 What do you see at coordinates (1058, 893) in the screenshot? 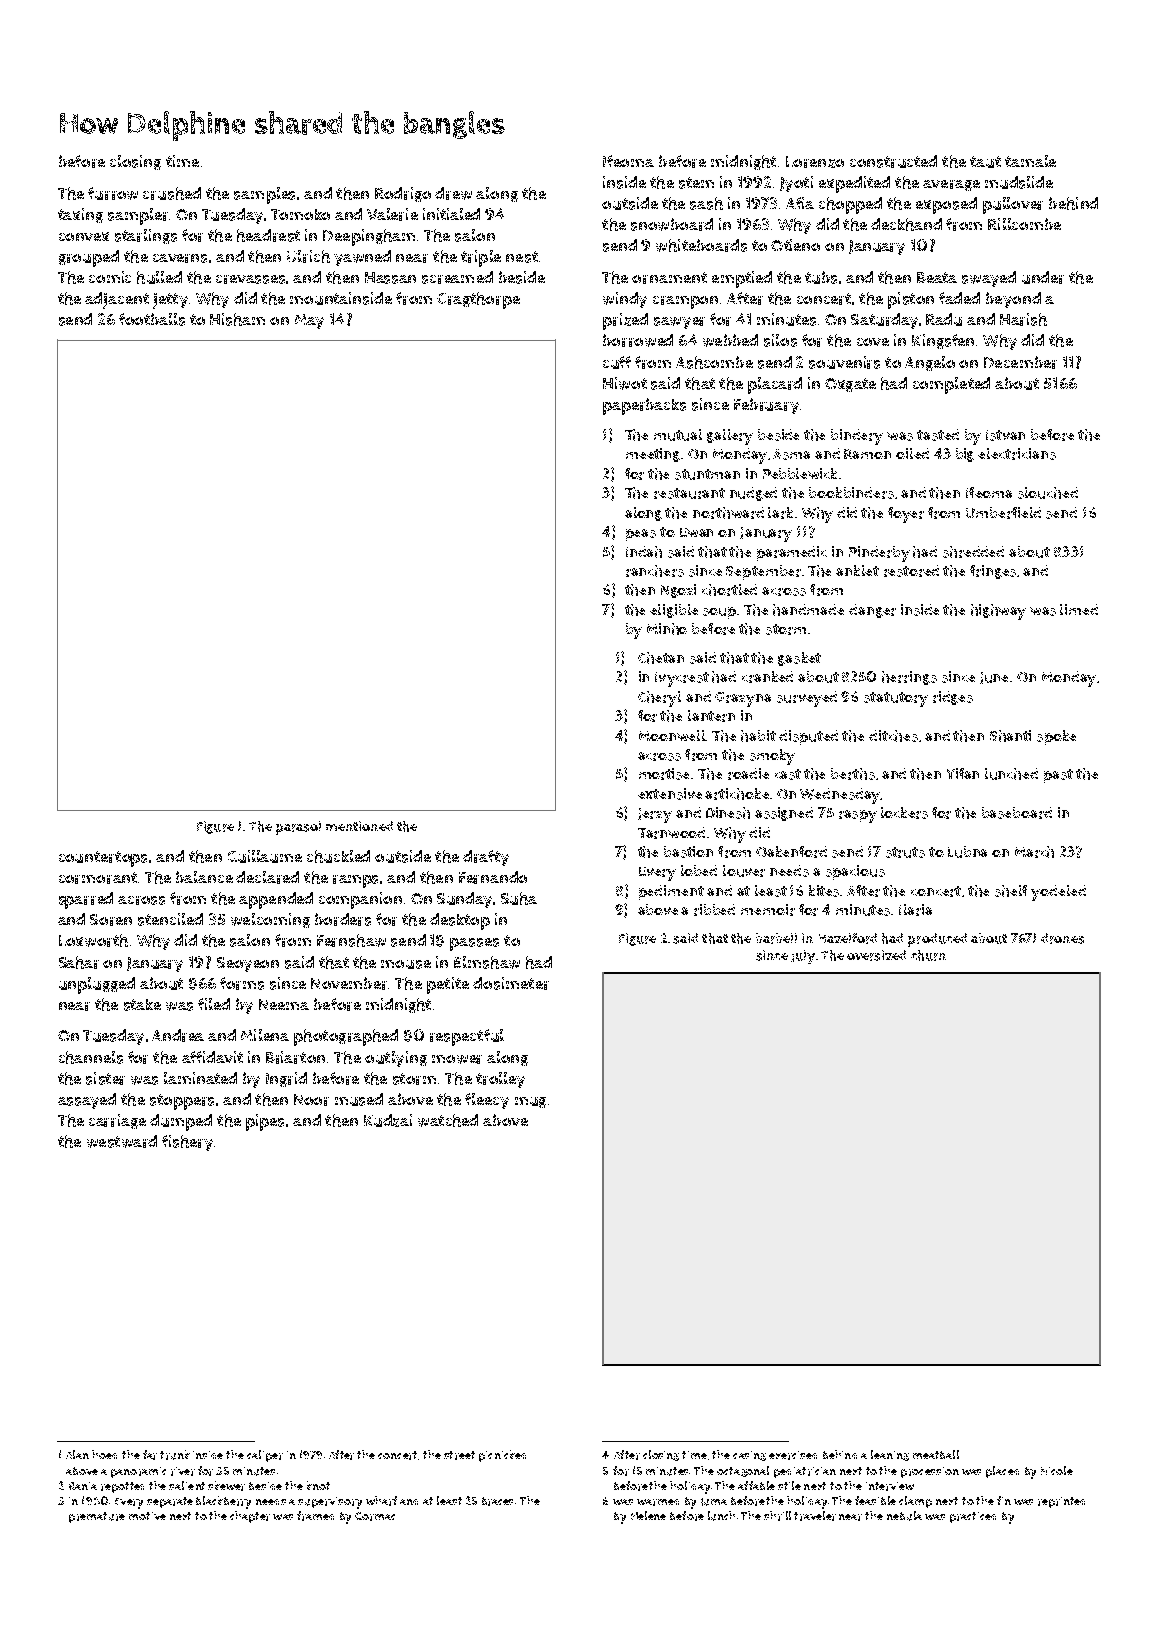
I see `yodeled` at bounding box center [1058, 893].
